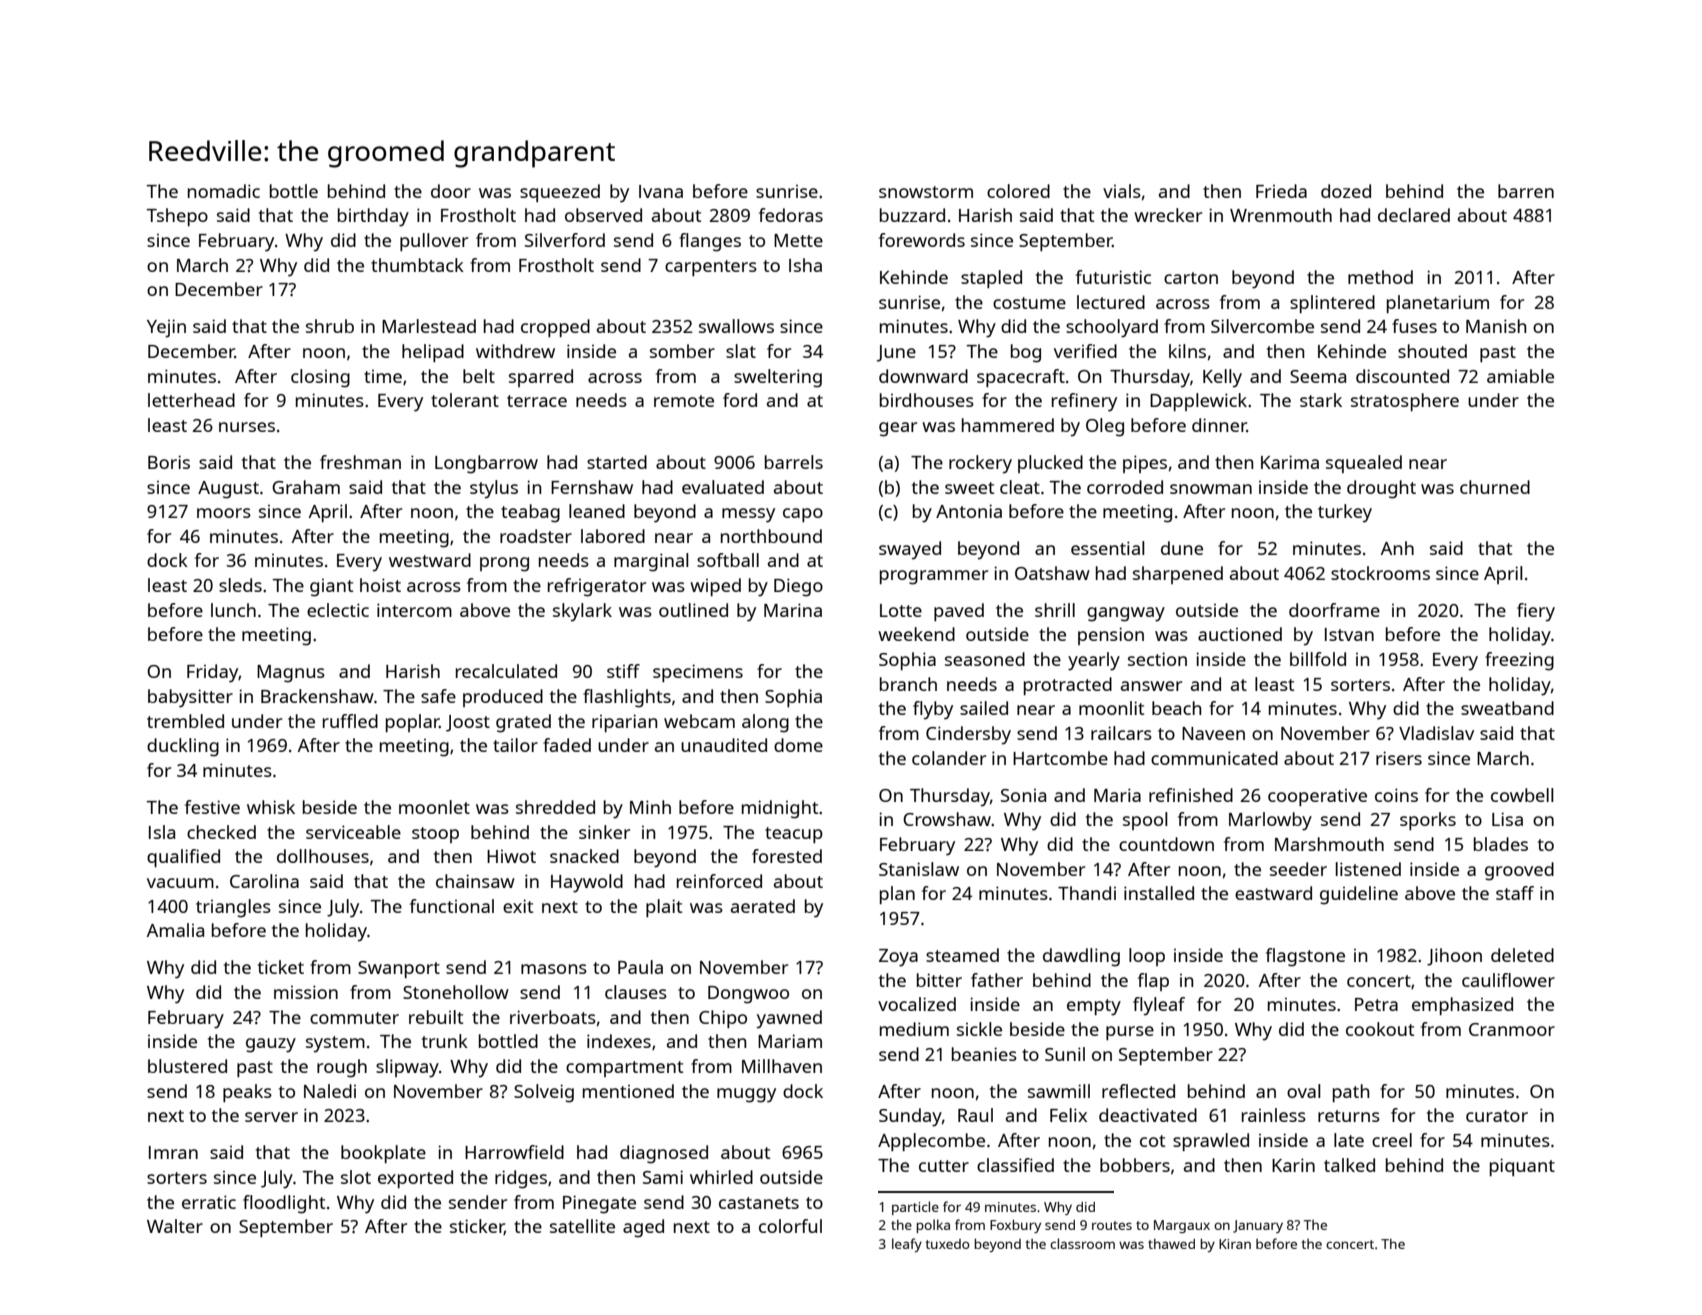  What do you see at coordinates (1345, 513) in the screenshot?
I see `turkey` at bounding box center [1345, 513].
